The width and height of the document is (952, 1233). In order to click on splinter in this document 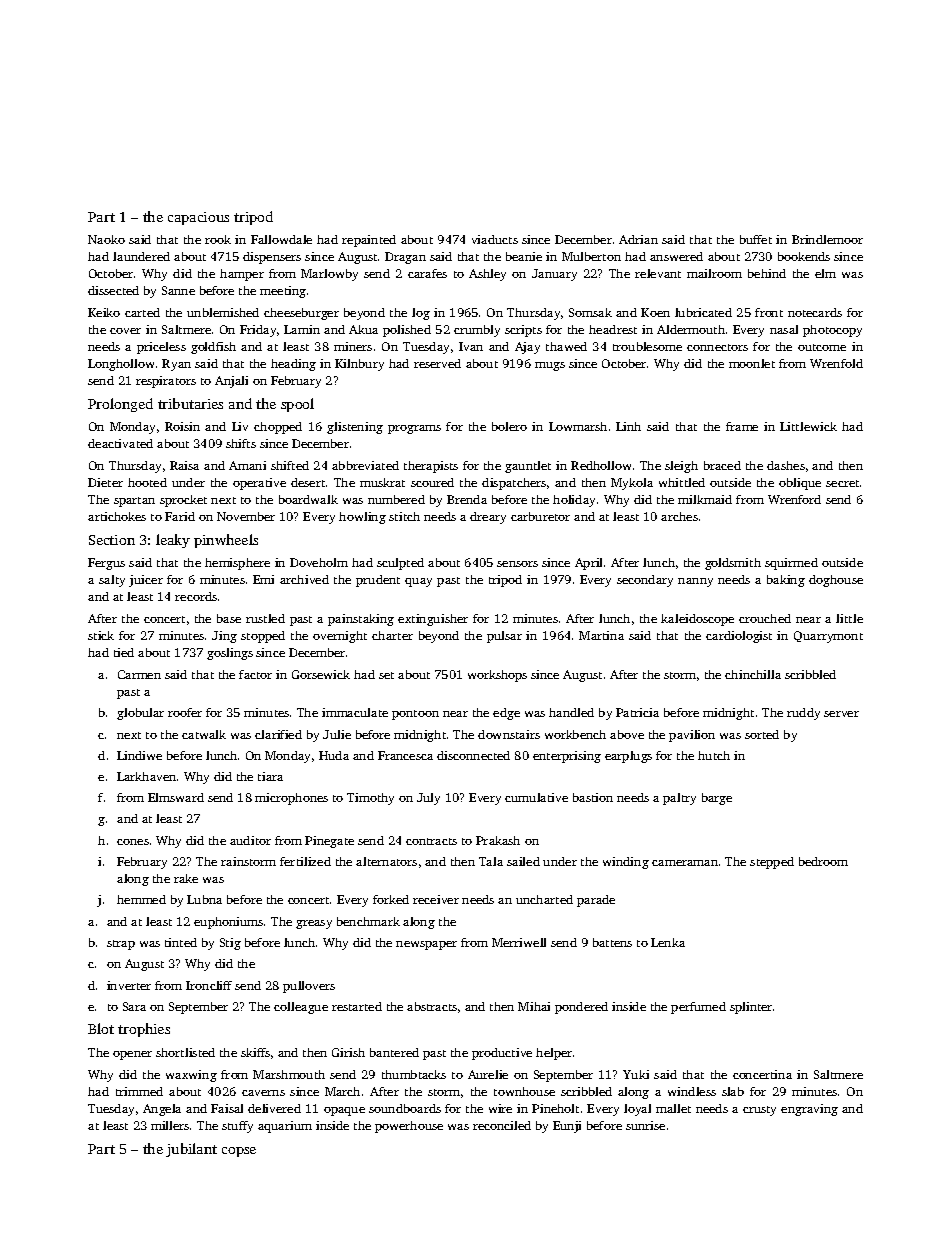, I will do `click(751, 1008)`.
